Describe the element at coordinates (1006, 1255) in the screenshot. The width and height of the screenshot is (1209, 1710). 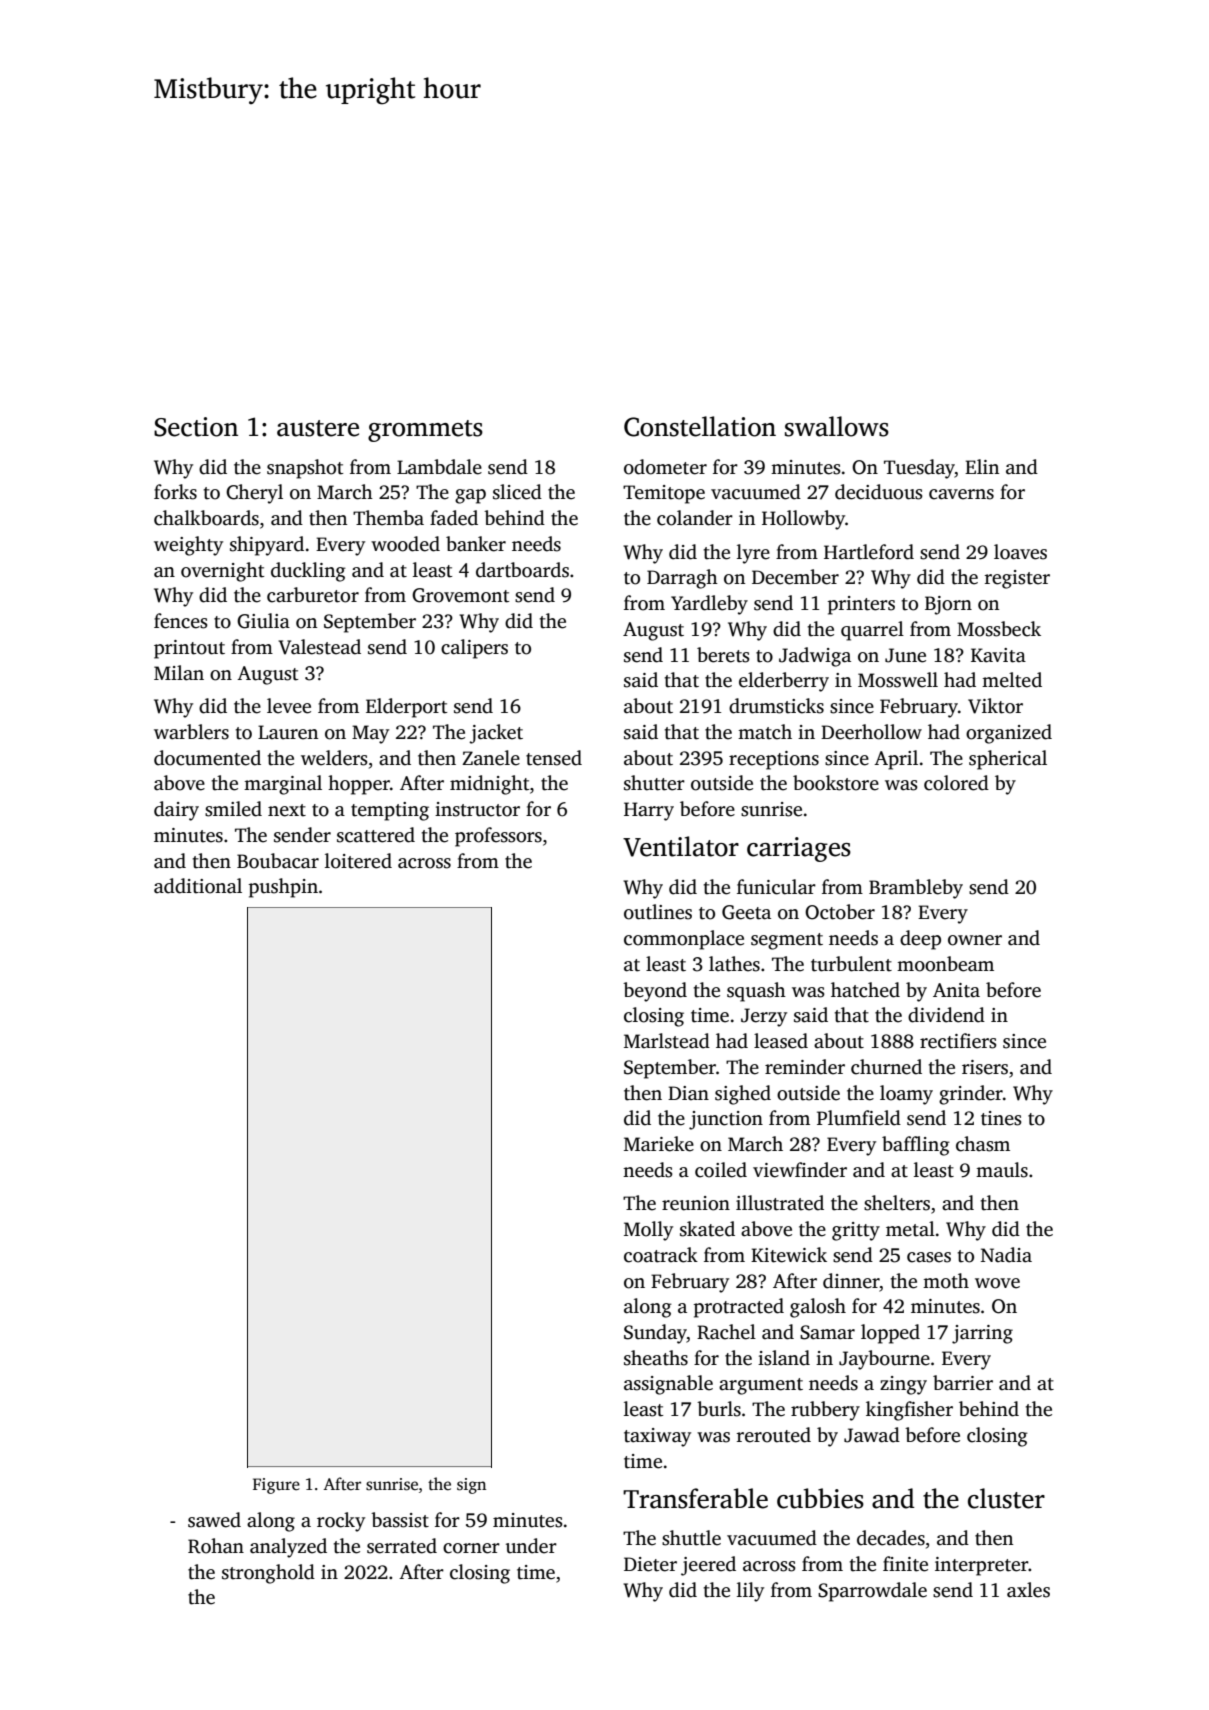
I see `Nadia` at that location.
